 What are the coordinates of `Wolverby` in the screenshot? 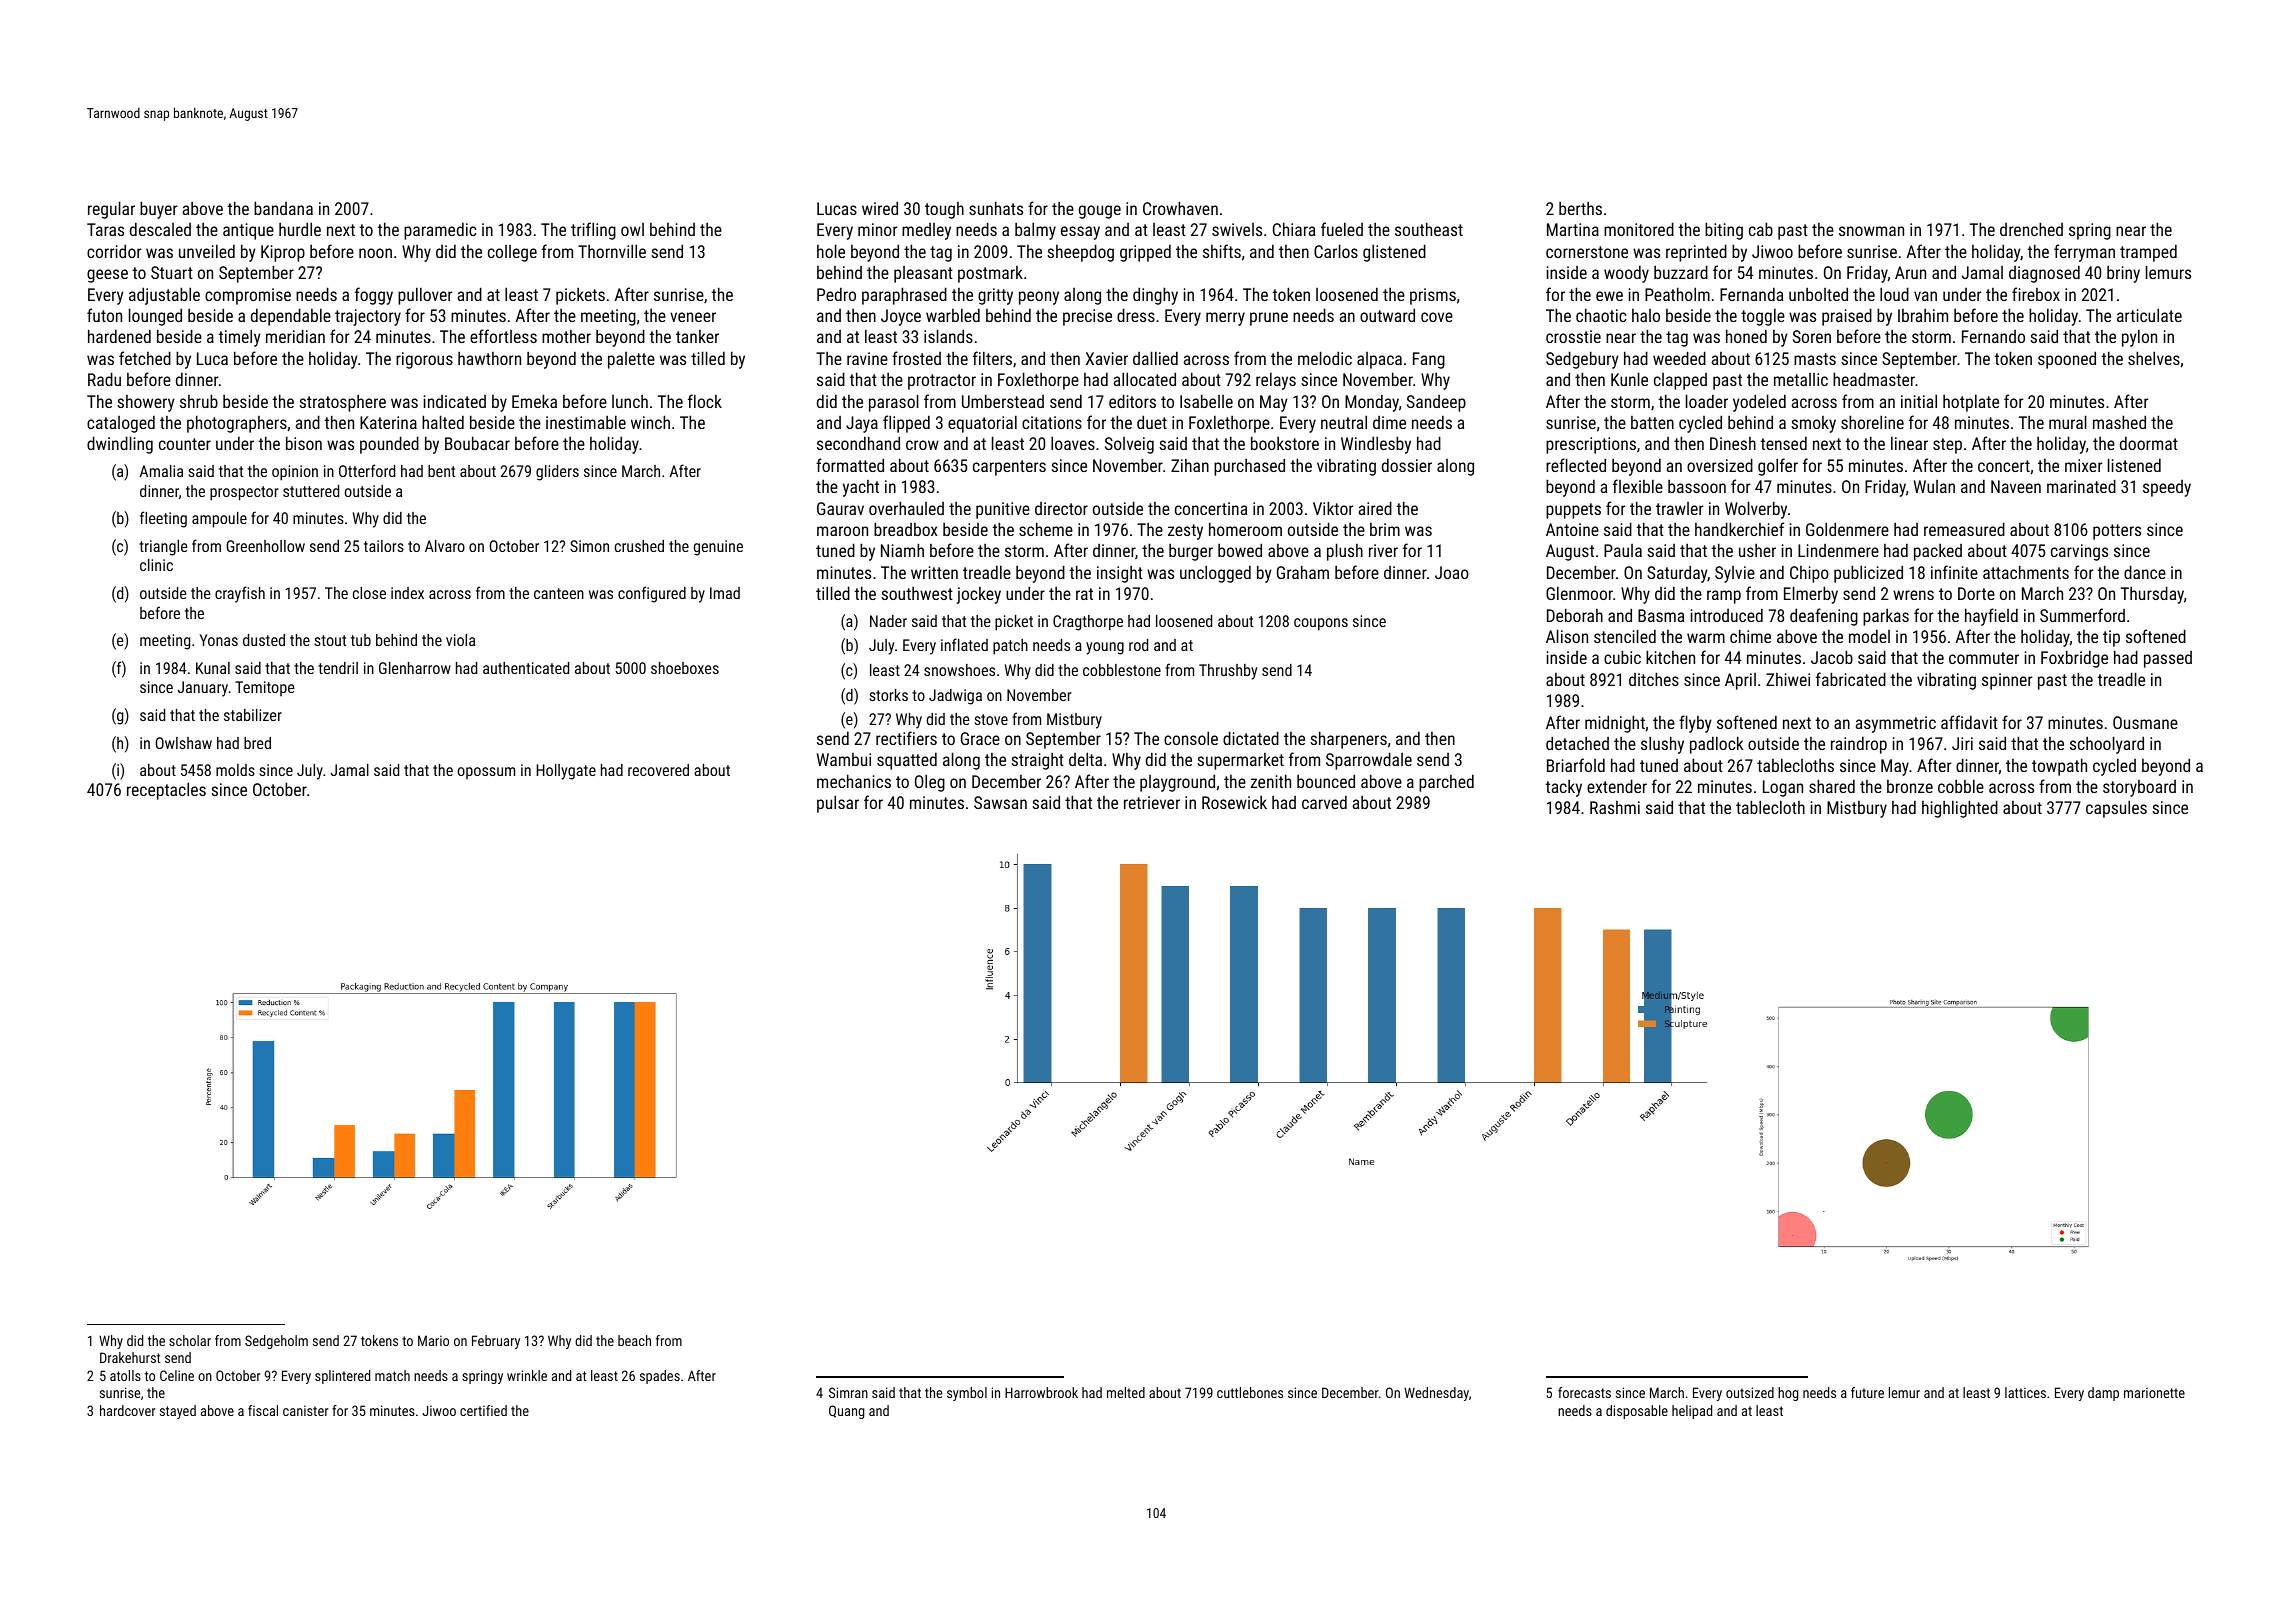 It's located at (1756, 510).
